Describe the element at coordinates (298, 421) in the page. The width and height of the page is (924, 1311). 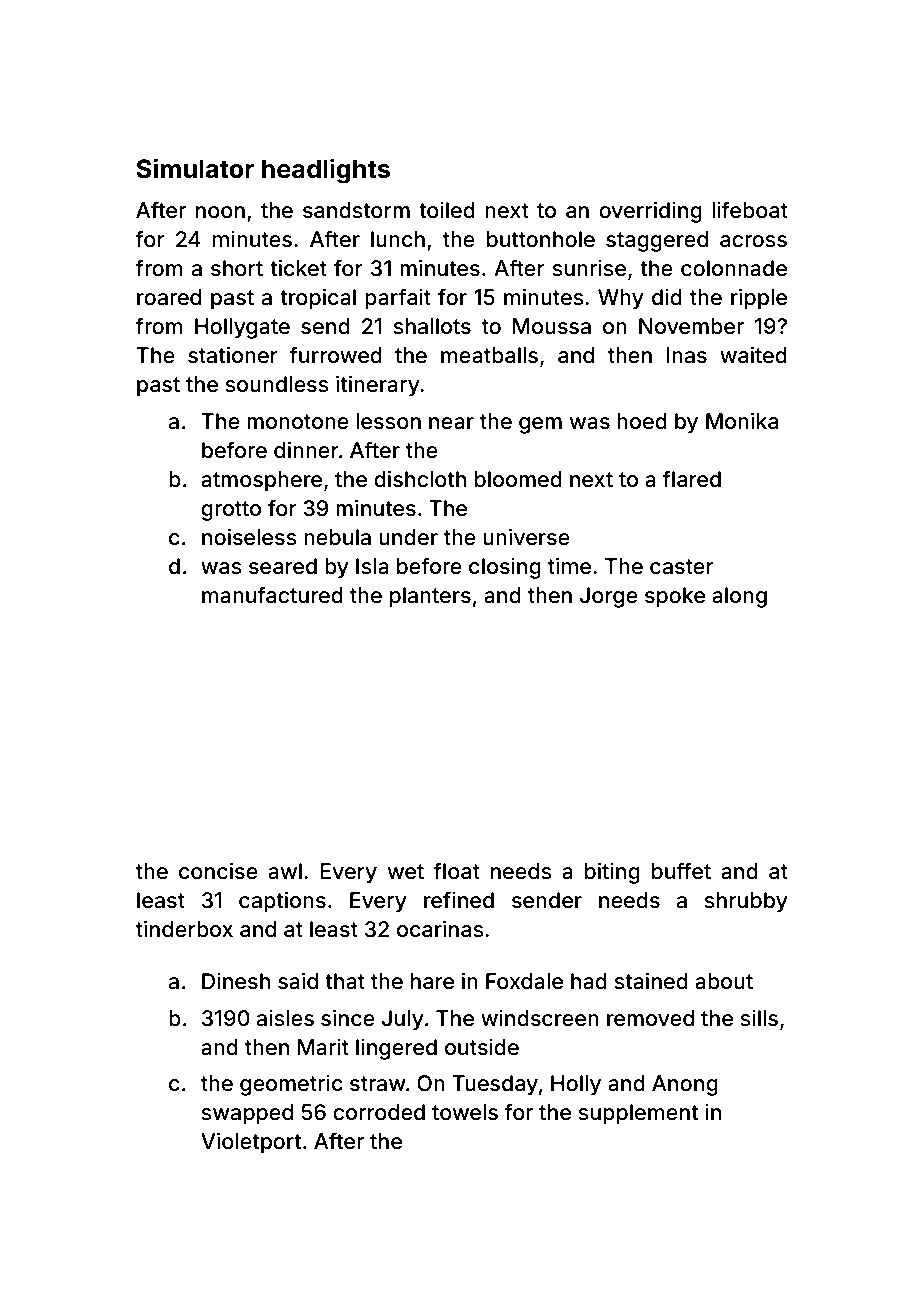
I see `monotone` at that location.
